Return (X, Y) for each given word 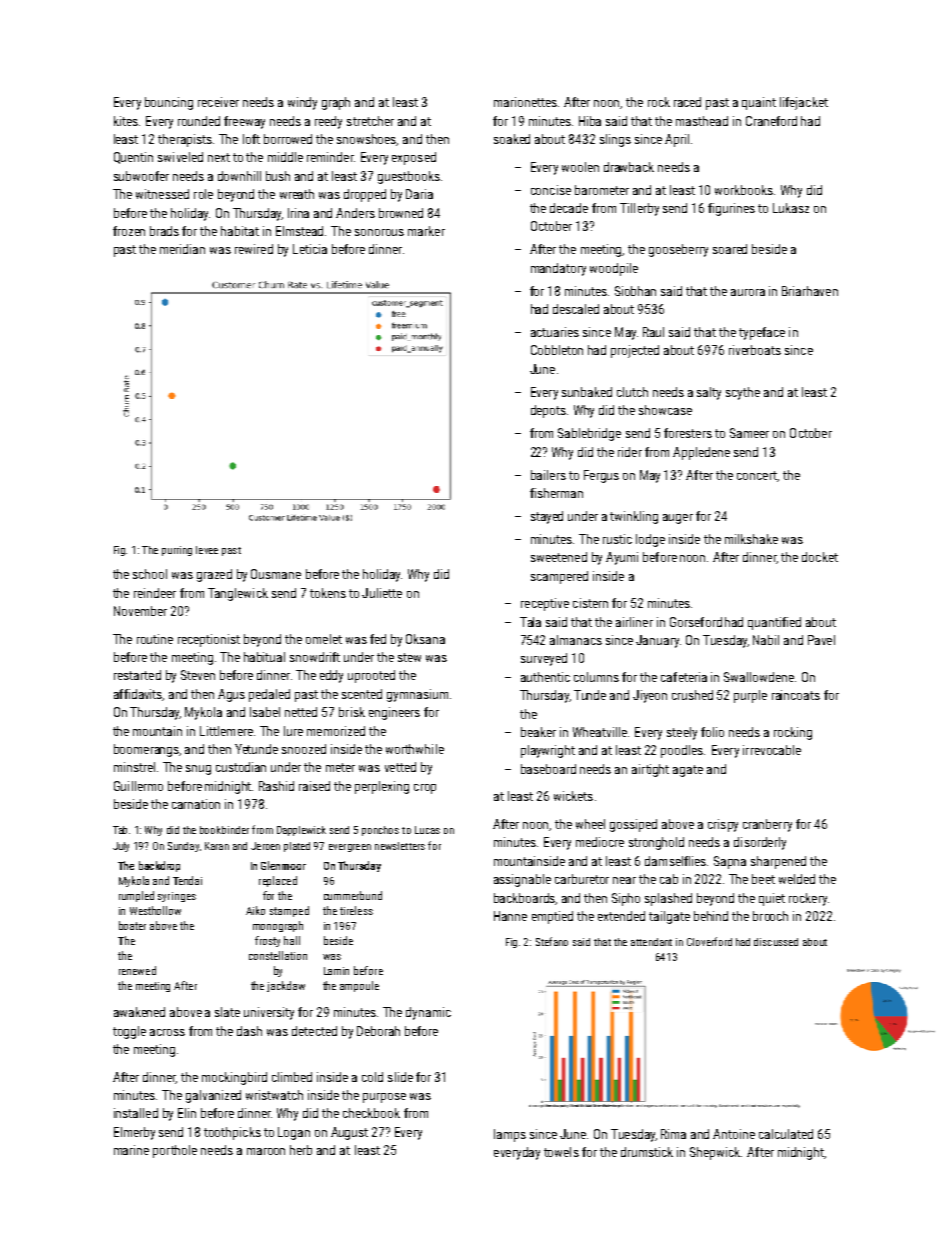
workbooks (744, 190)
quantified (774, 623)
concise (551, 190)
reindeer (155, 593)
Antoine (734, 1134)
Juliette (382, 593)
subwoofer (141, 176)
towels (561, 1152)
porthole (175, 1151)
